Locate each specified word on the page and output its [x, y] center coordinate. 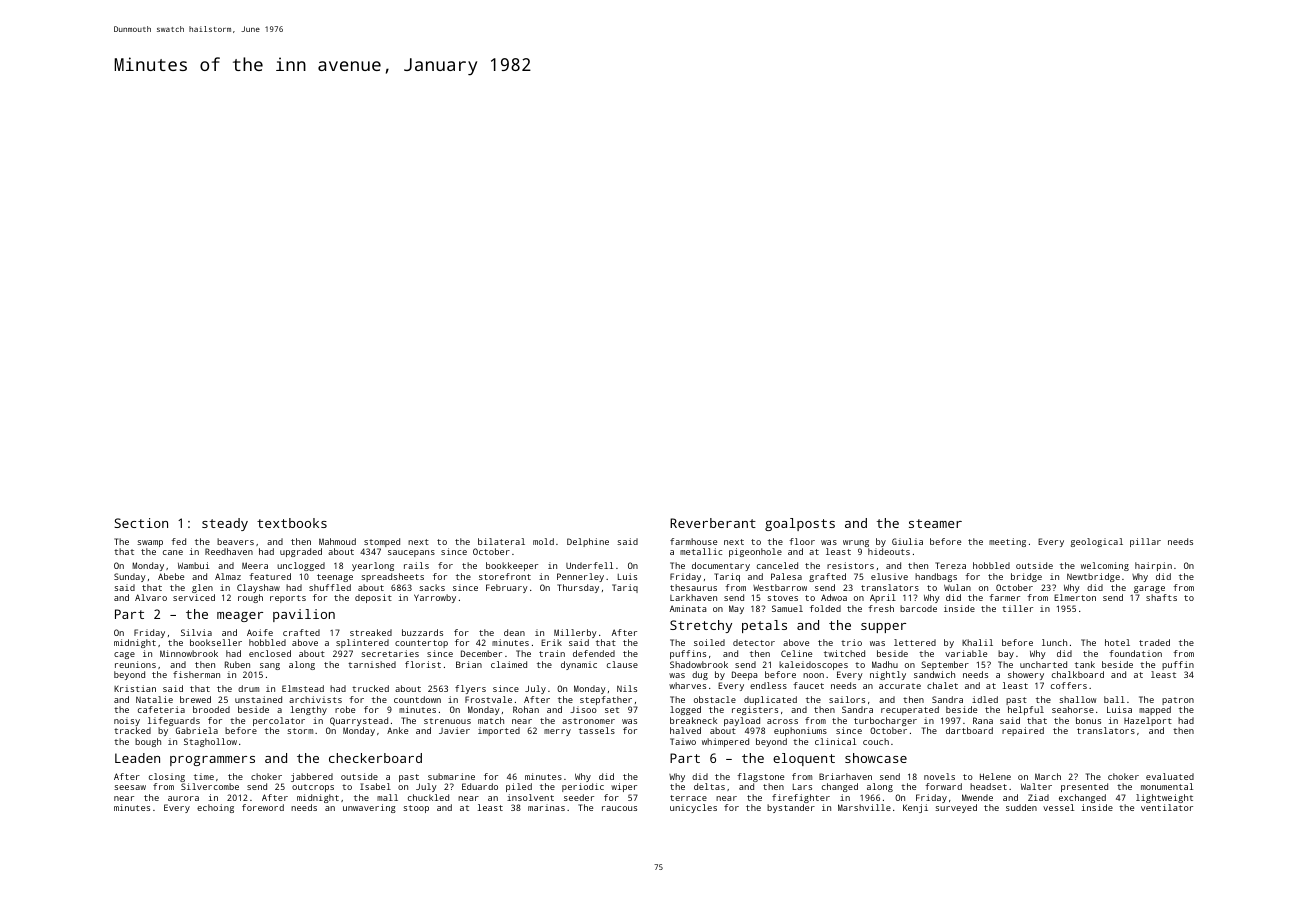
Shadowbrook [699, 664]
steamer [935, 523]
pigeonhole [755, 552]
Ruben [237, 664]
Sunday [130, 577]
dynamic [579, 665]
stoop [416, 809]
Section [141, 523]
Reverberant [713, 523]
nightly [888, 675]
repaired [1023, 731]
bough [148, 742]
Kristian [135, 688]
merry [557, 732]
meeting [1007, 542]
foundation [1135, 653]
